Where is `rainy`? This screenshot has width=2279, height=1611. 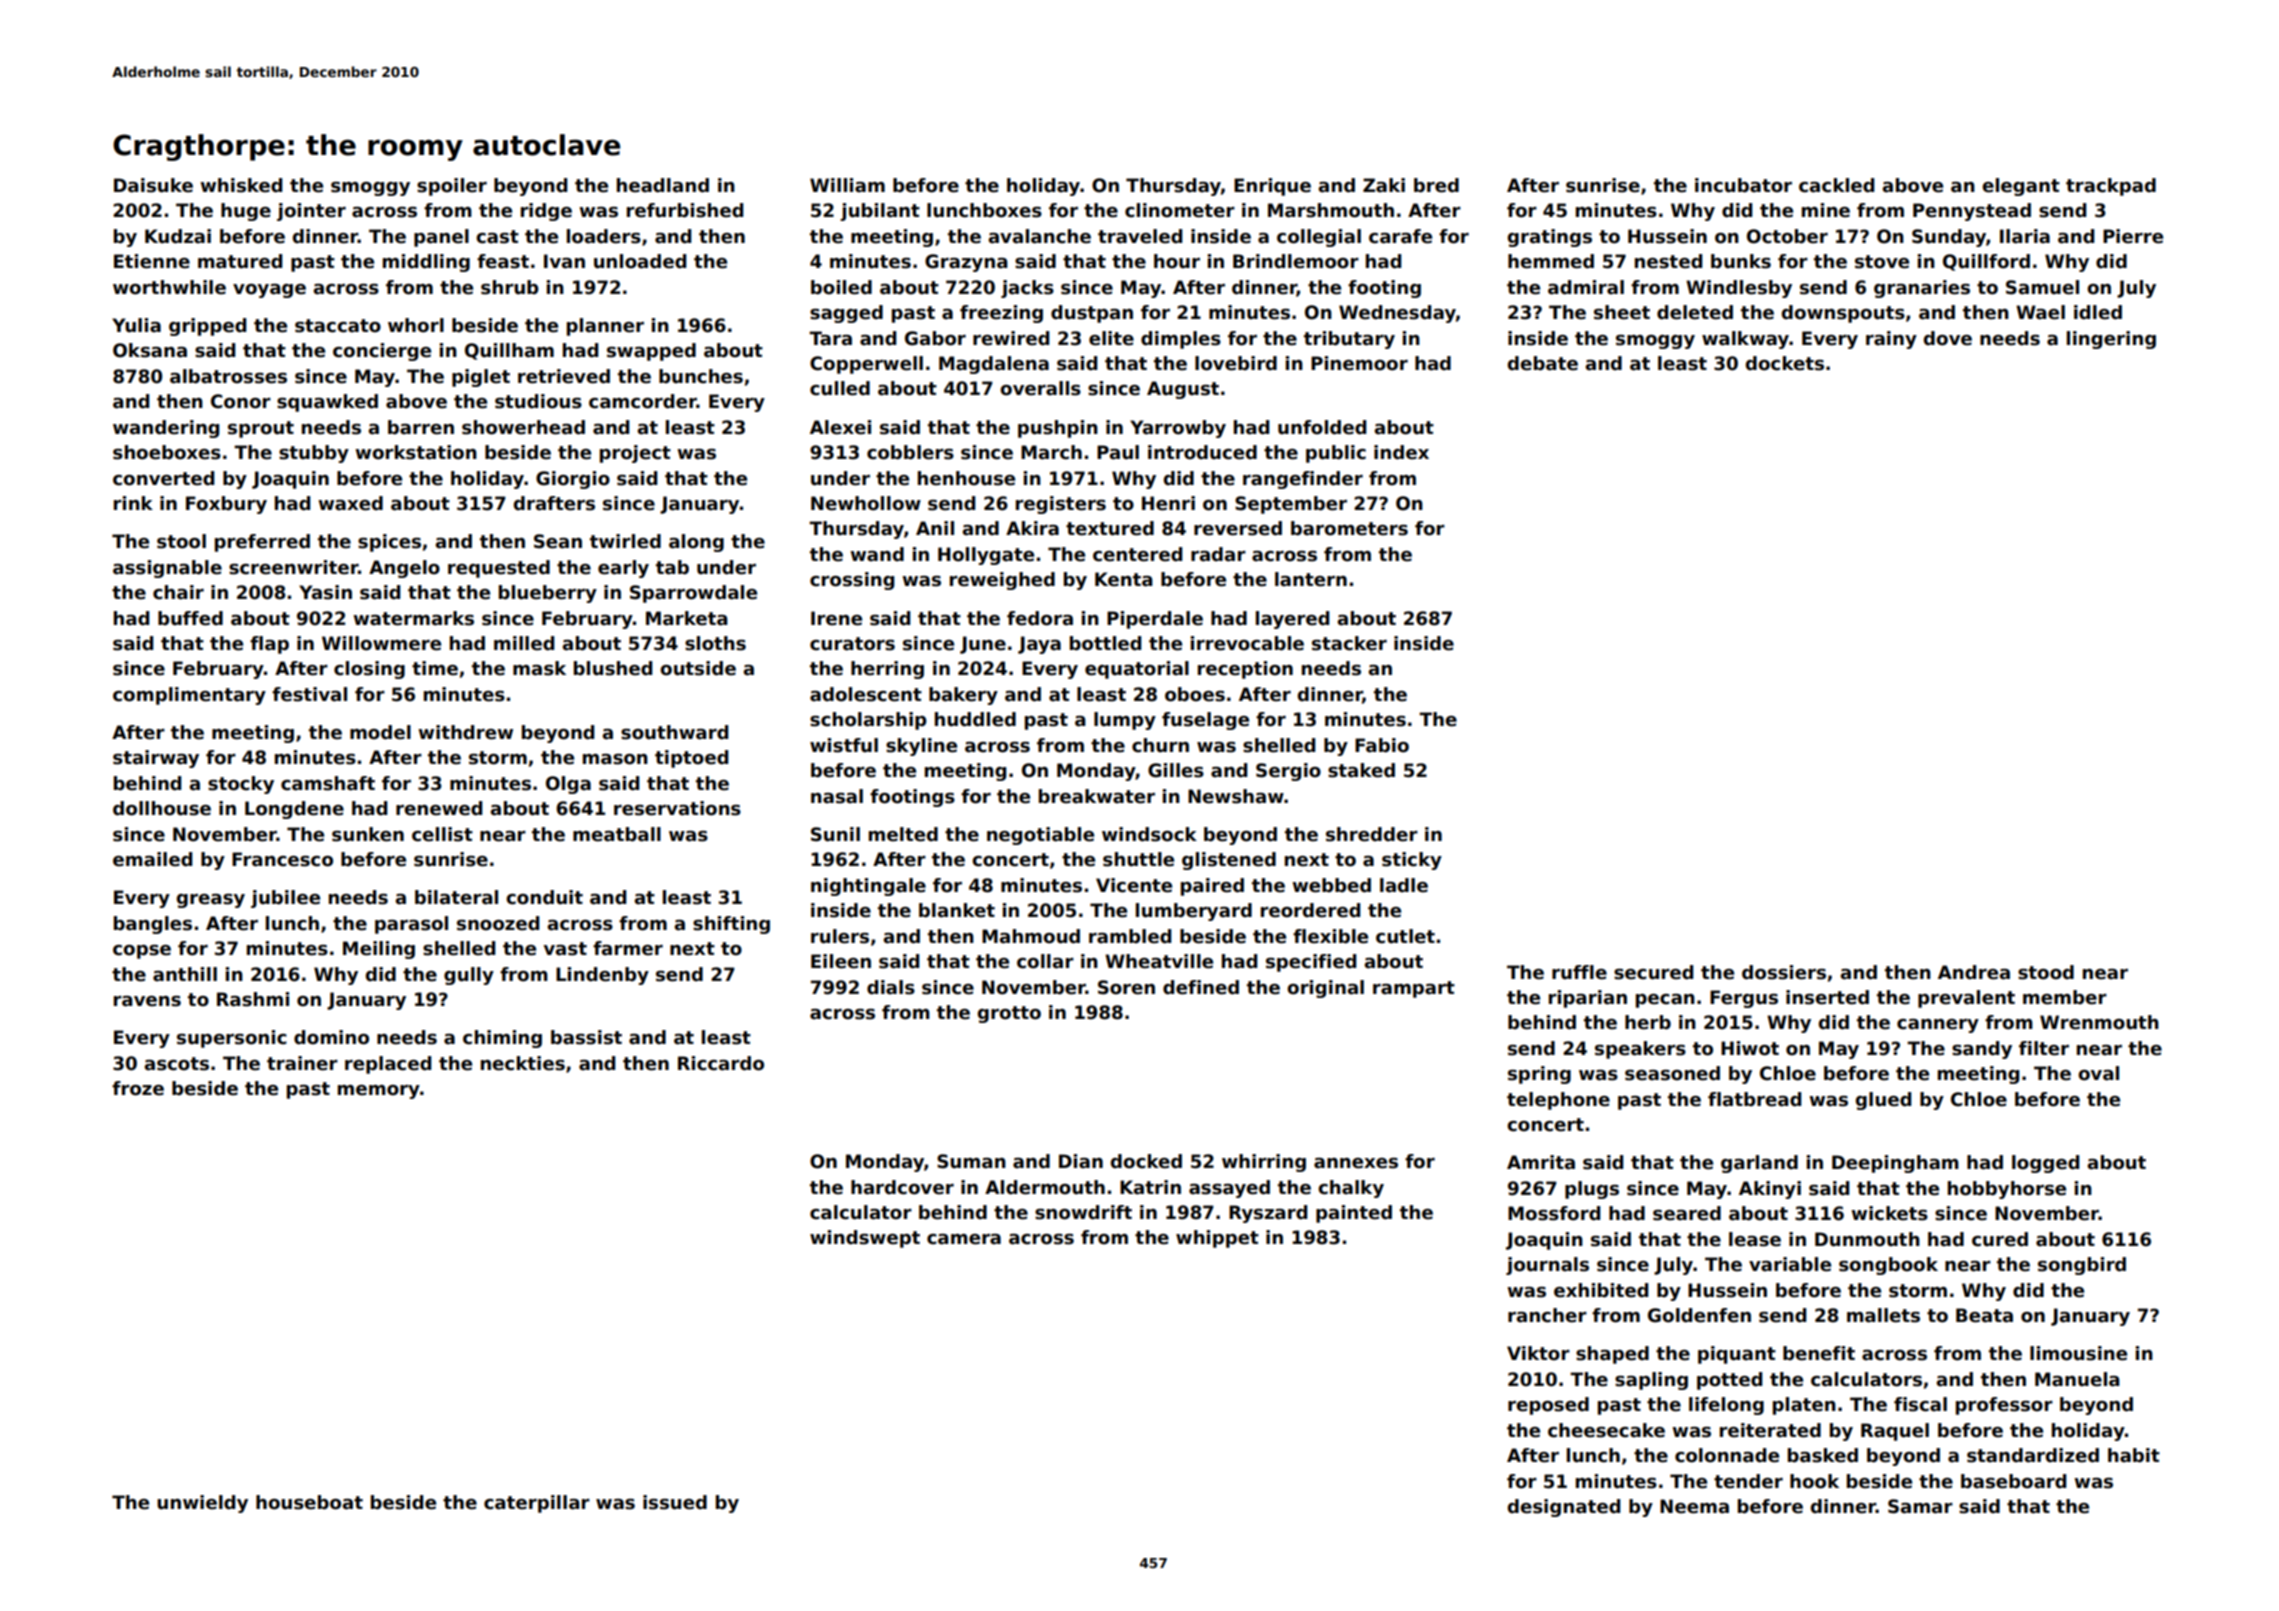
rainy is located at coordinates (1891, 340).
